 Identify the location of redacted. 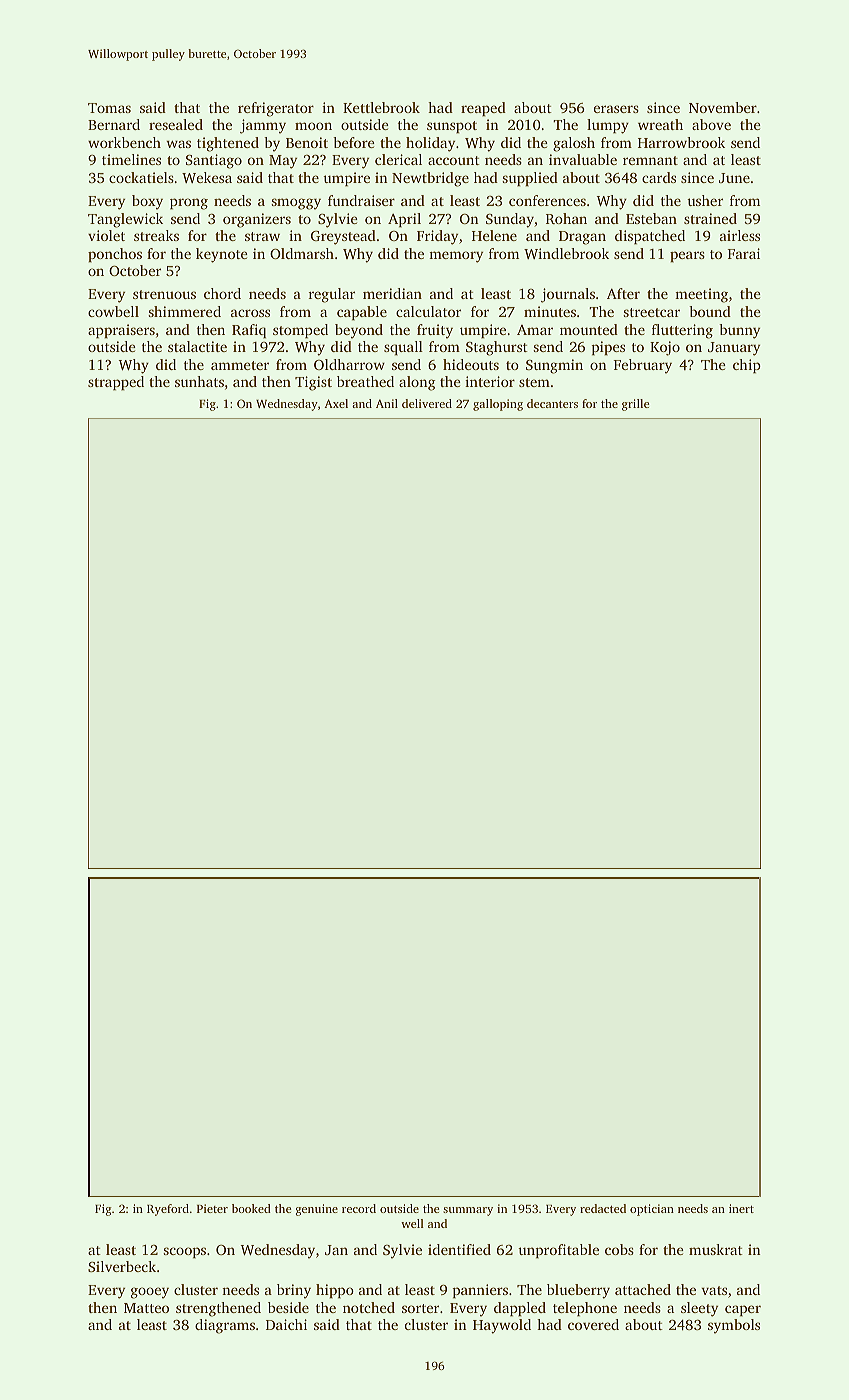
(603, 1208).
